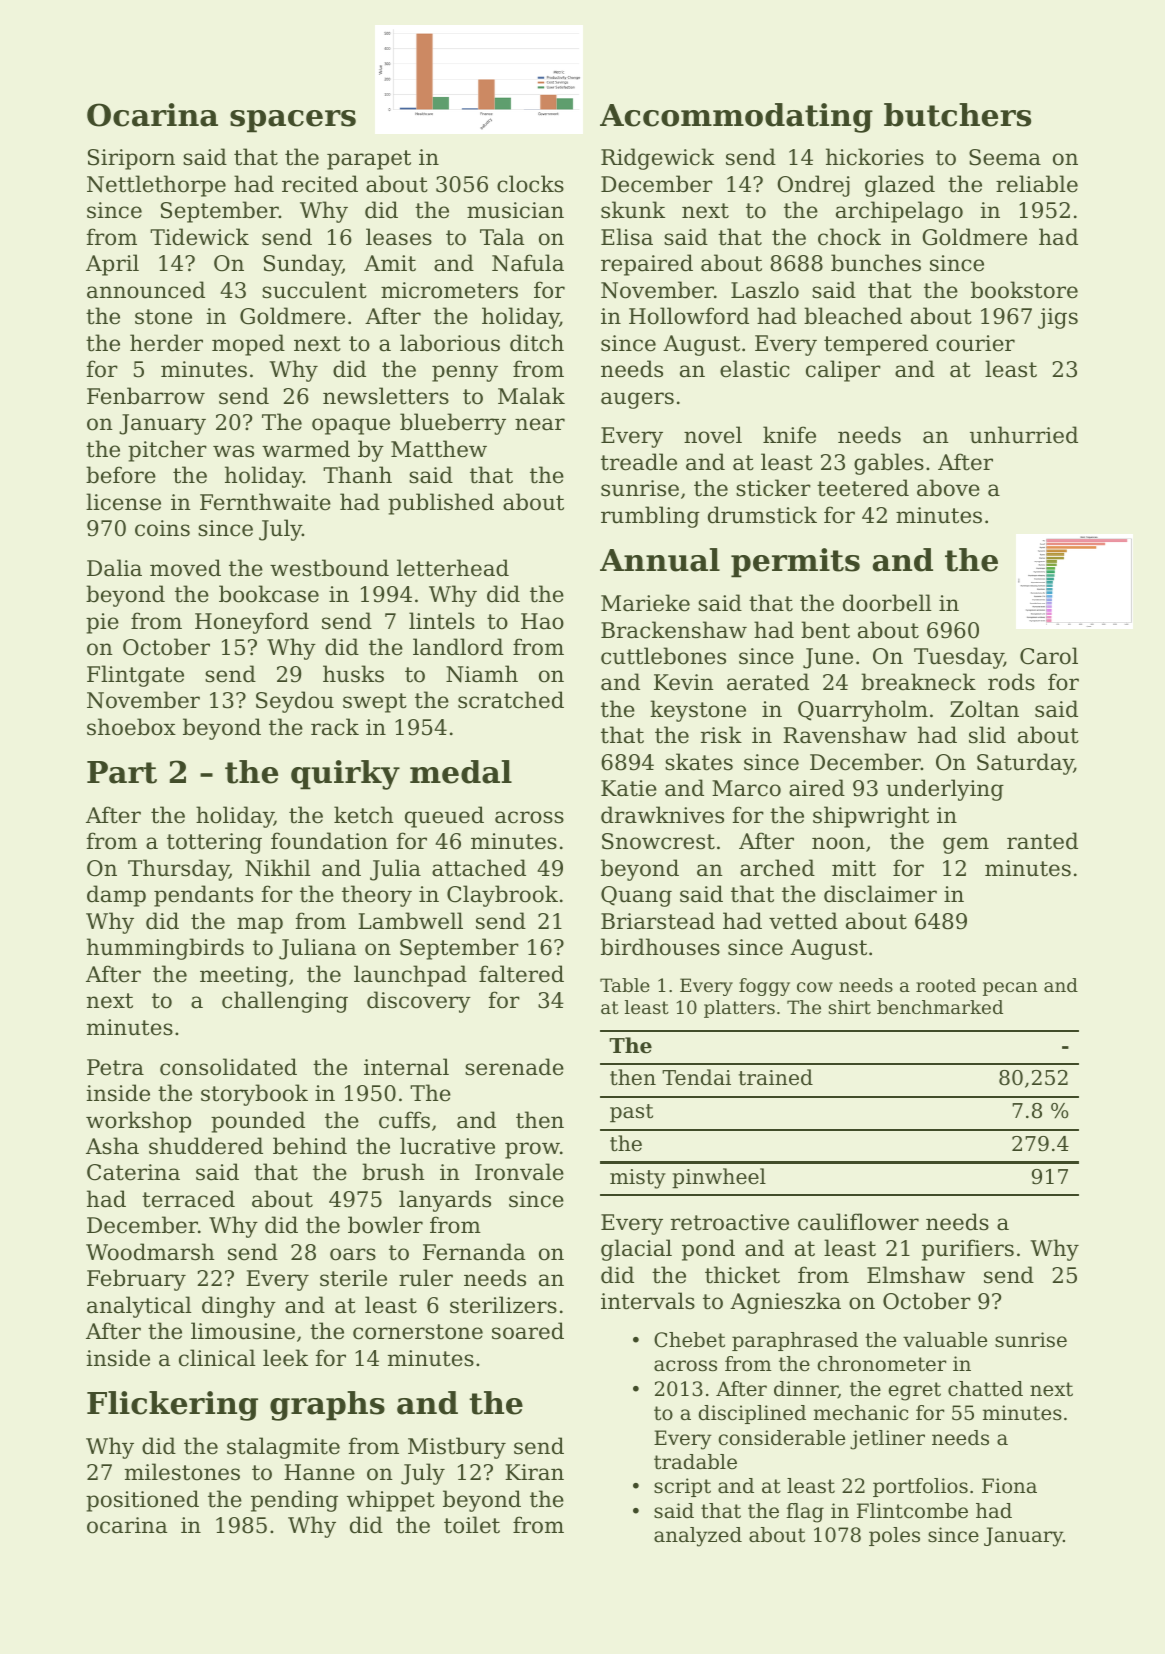 The height and width of the page is (1654, 1165). I want to click on toilet, so click(472, 1525).
